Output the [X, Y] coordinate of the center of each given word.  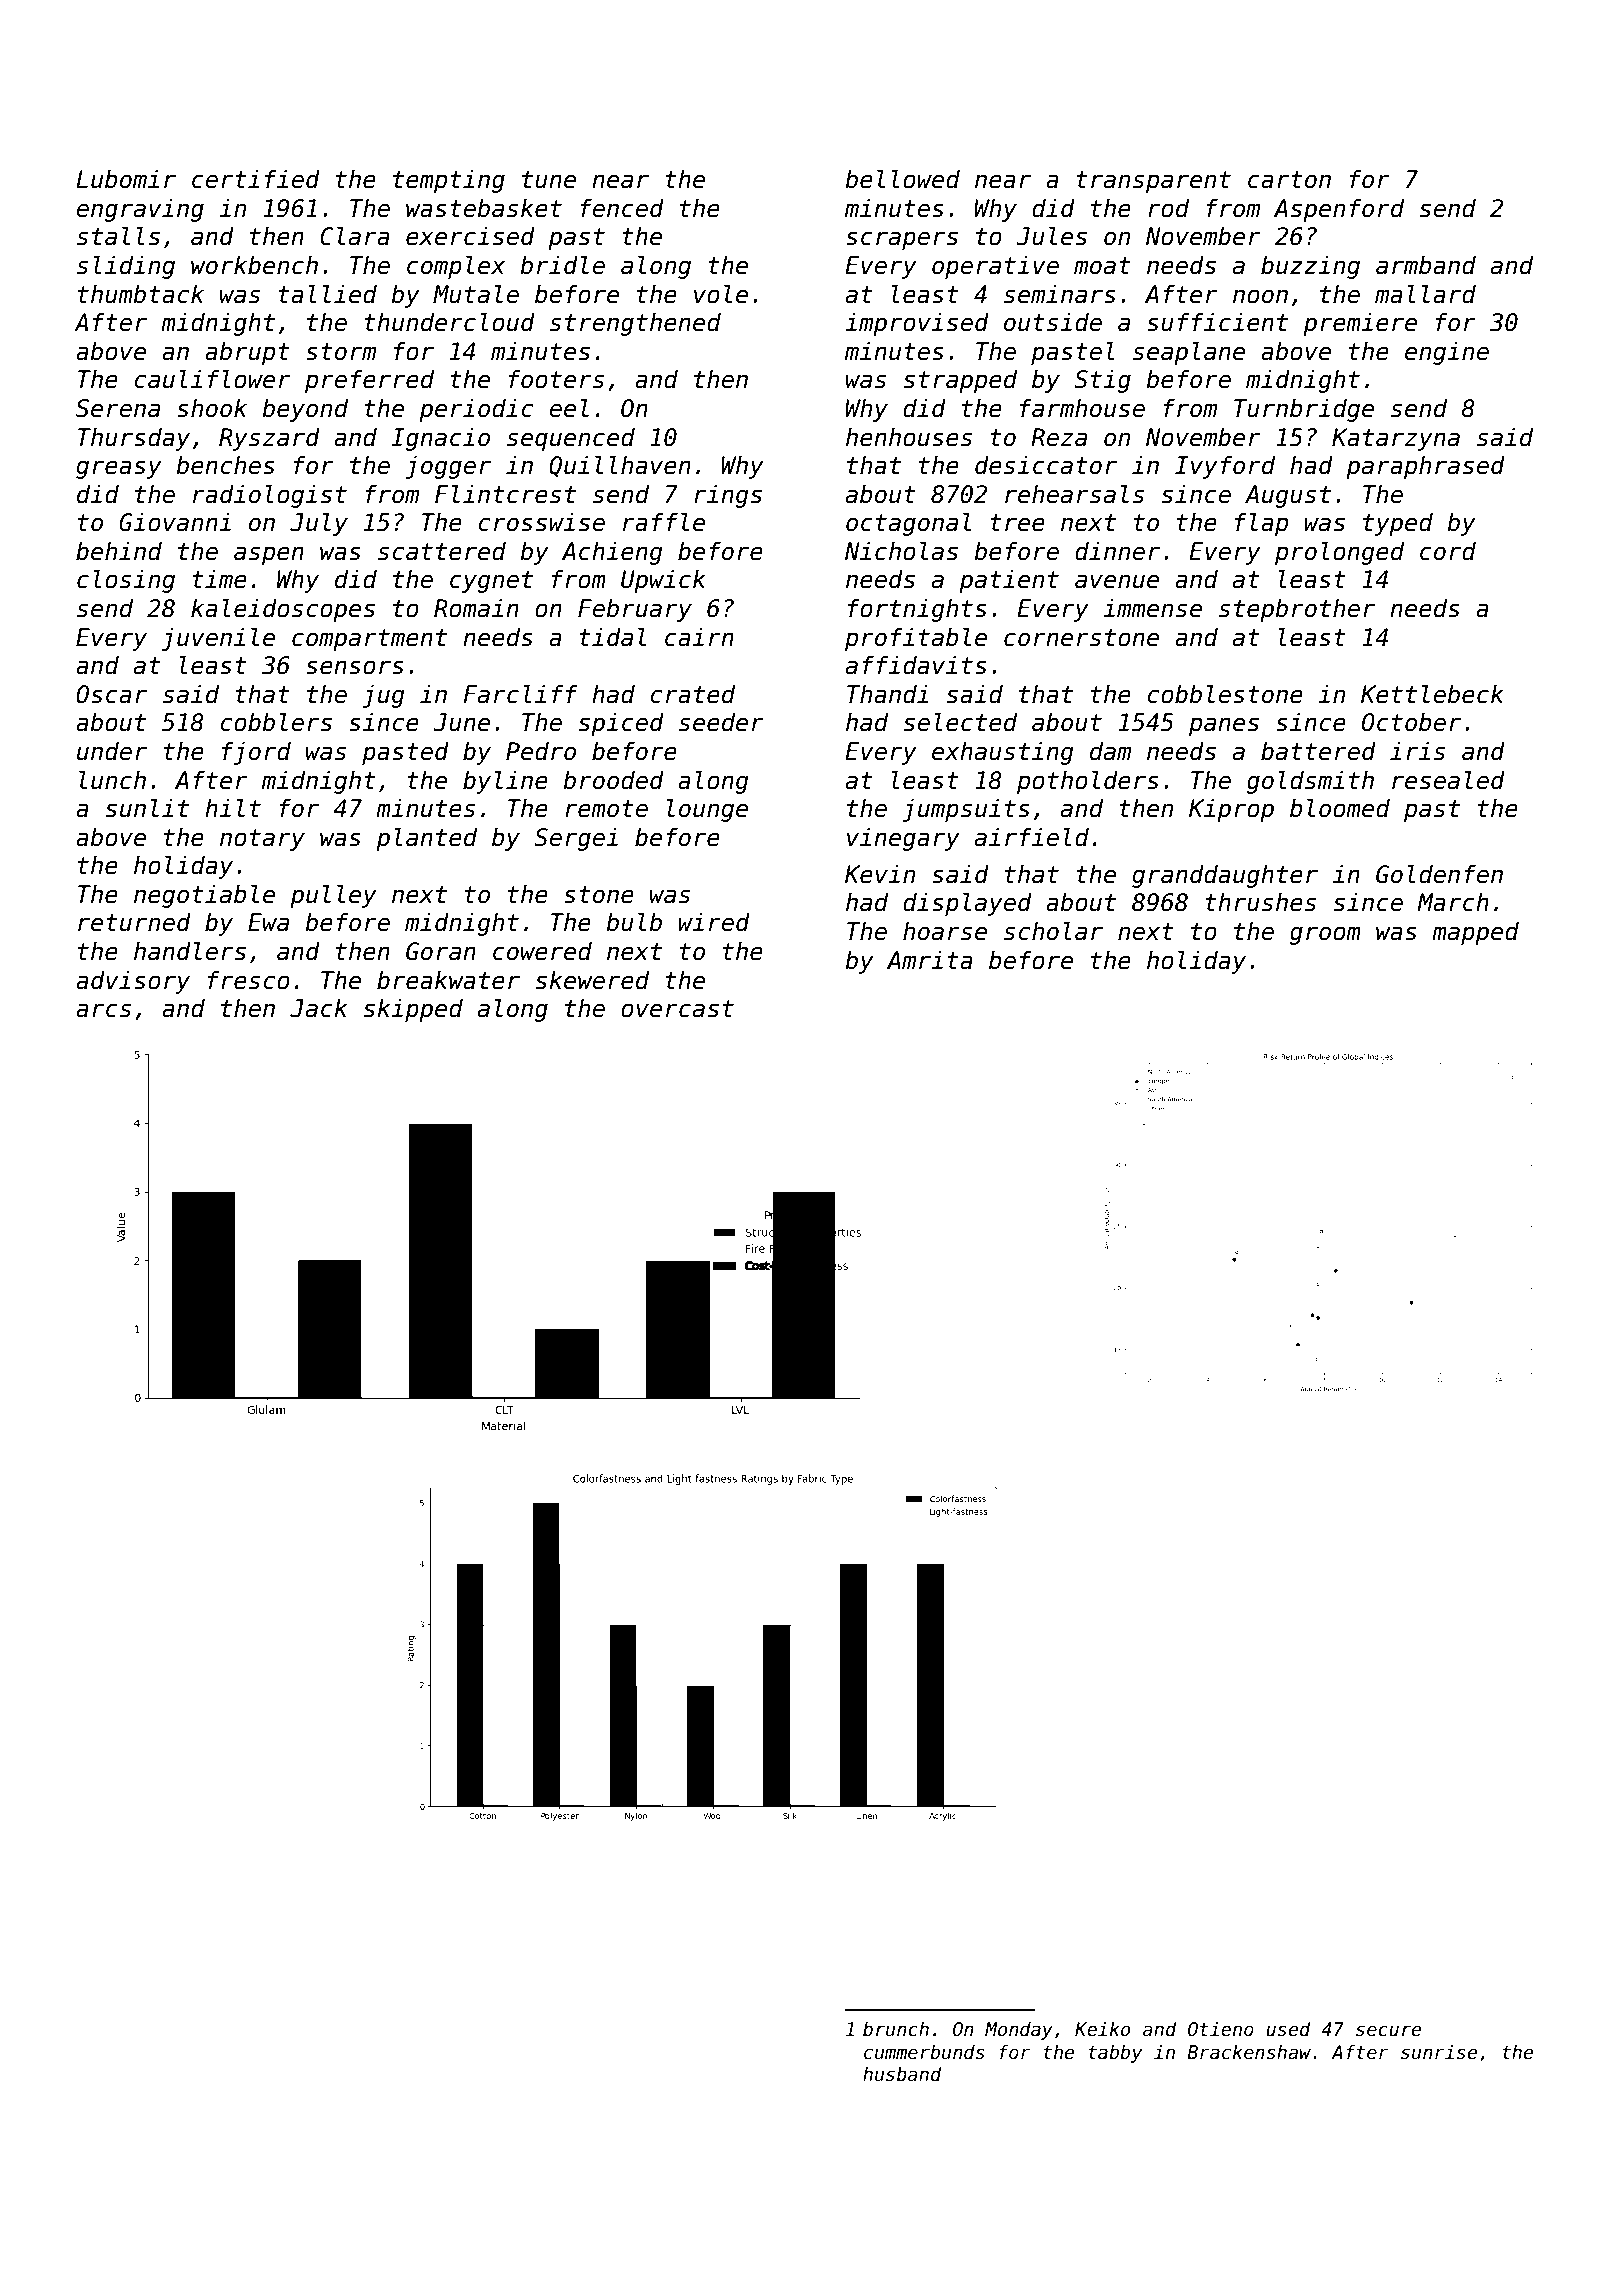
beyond [305, 410]
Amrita [930, 960]
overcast [677, 1009]
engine [1447, 353]
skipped [413, 1010]
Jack [318, 1008]
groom [1325, 935]
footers [556, 379]
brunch [896, 2029]
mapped [1475, 933]
